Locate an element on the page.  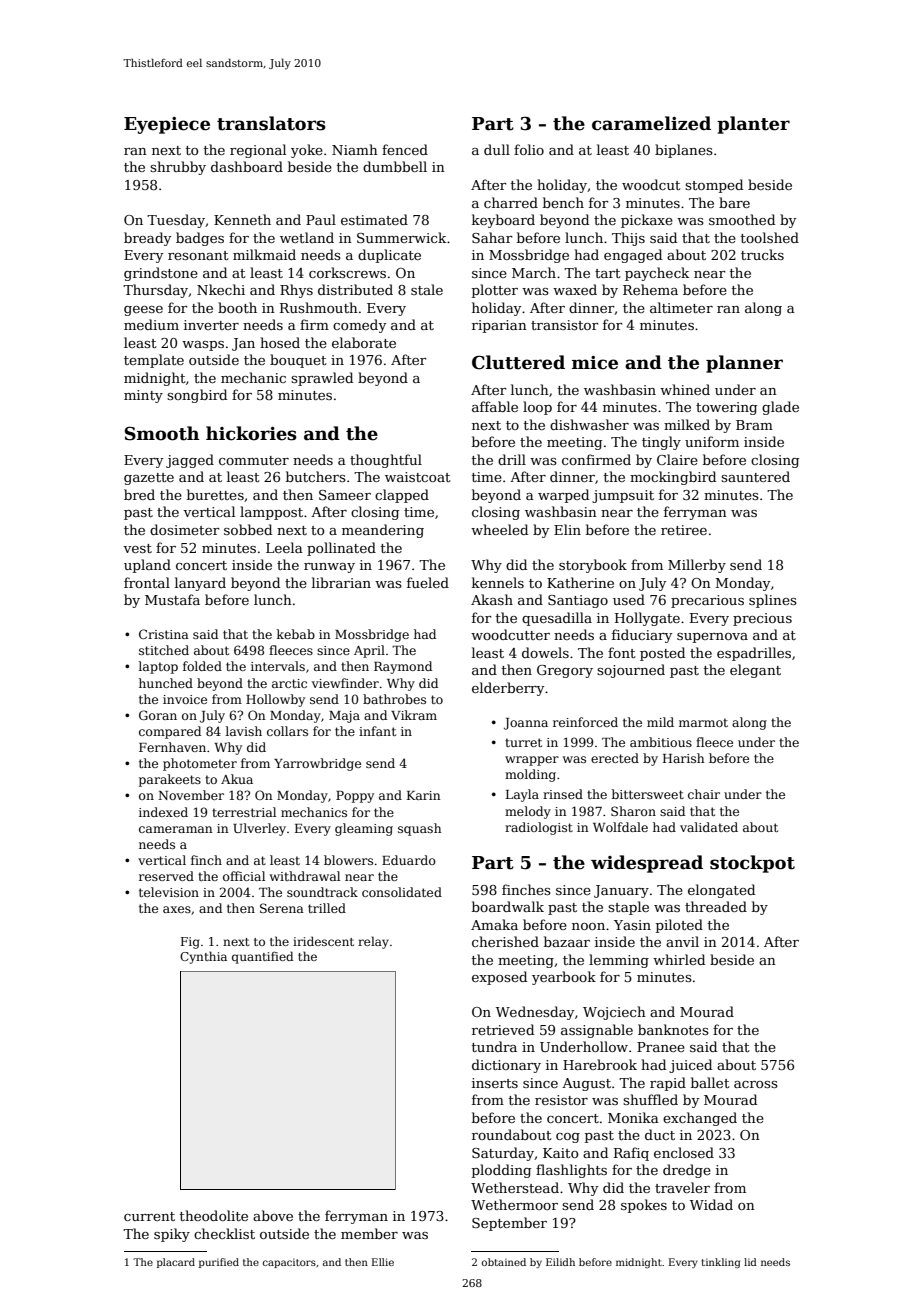
elongated is located at coordinates (721, 891).
